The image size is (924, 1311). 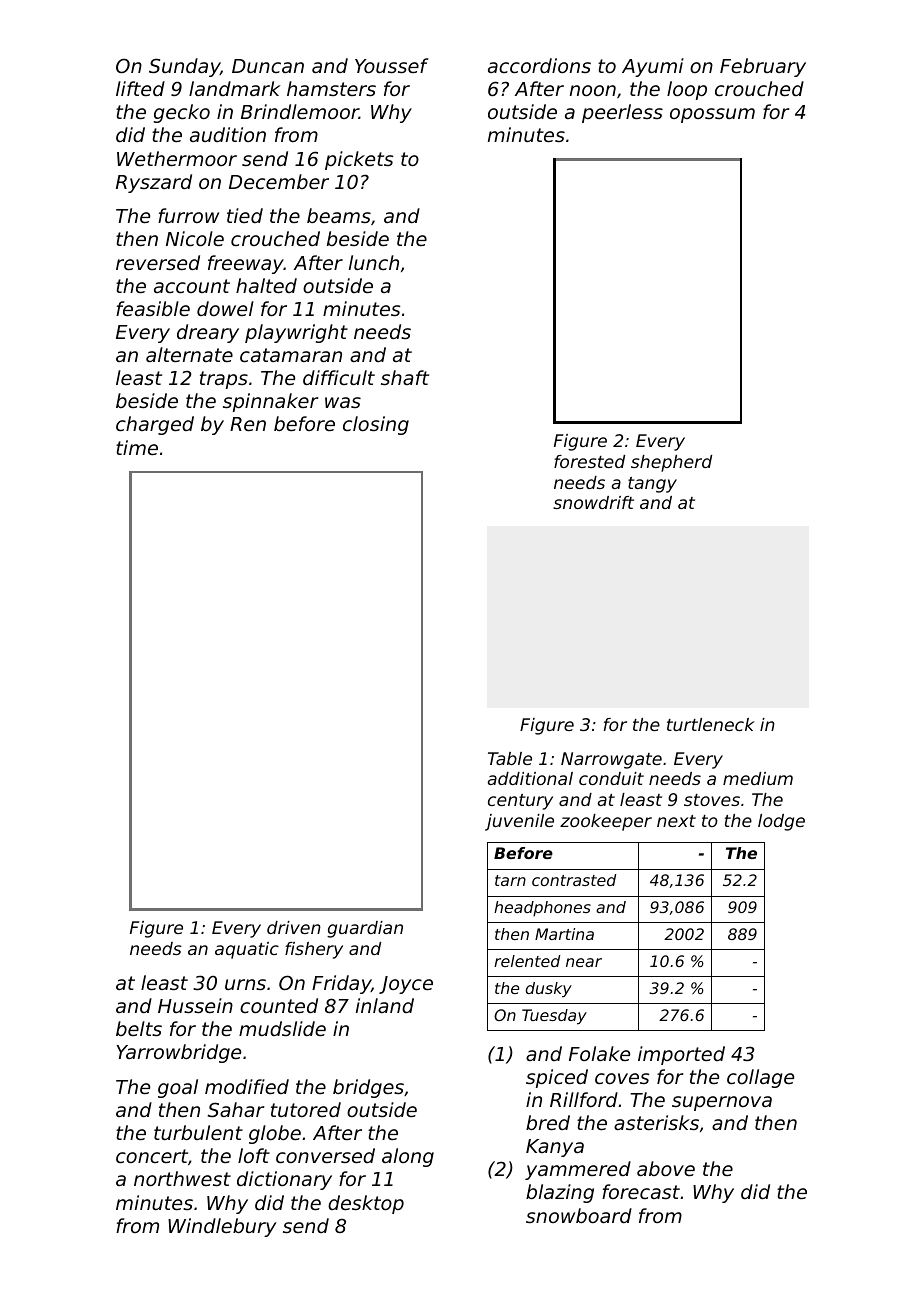 I want to click on asterisks, so click(x=656, y=1122).
